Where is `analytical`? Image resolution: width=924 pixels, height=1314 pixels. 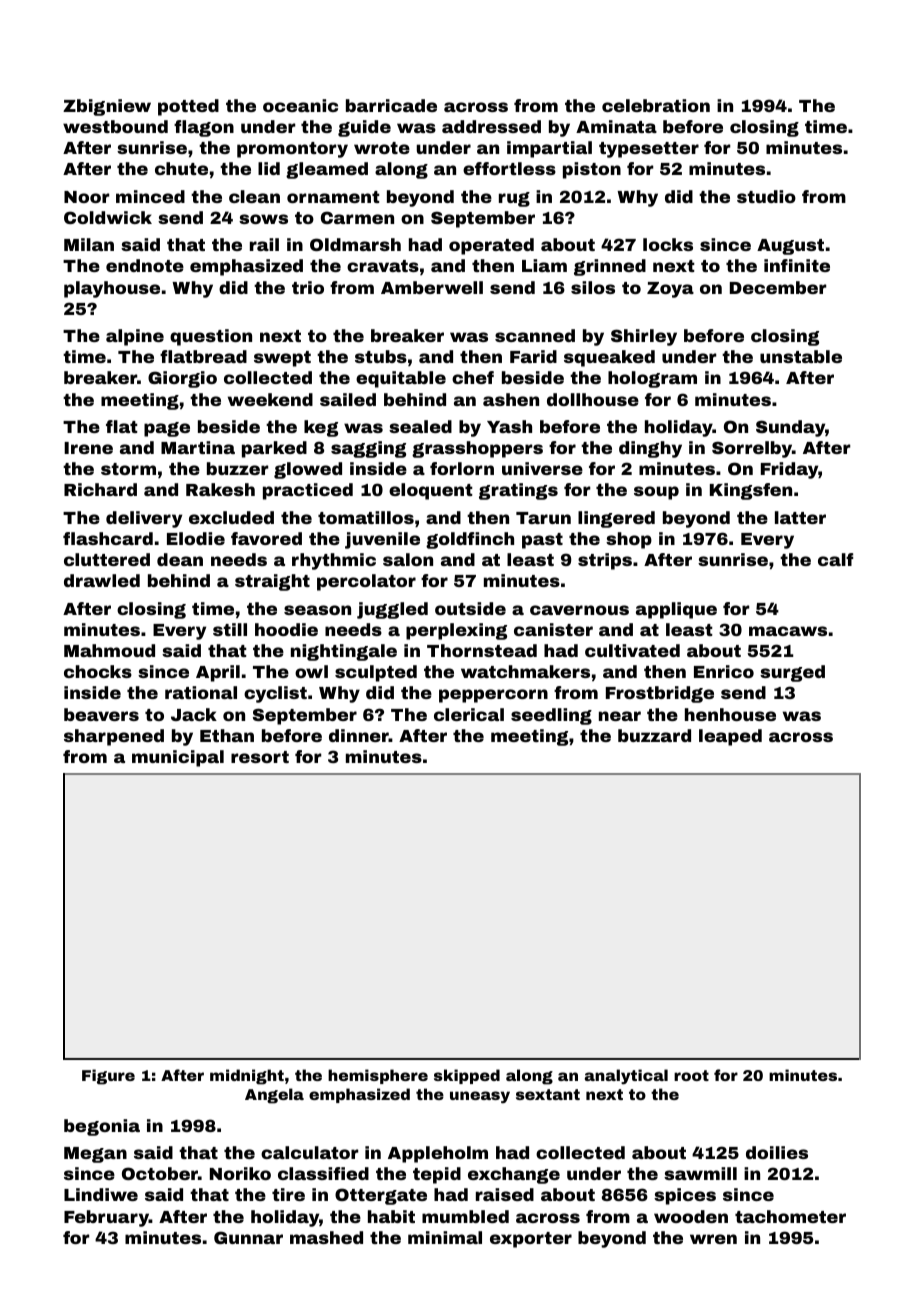
analytical is located at coordinates (626, 1077).
